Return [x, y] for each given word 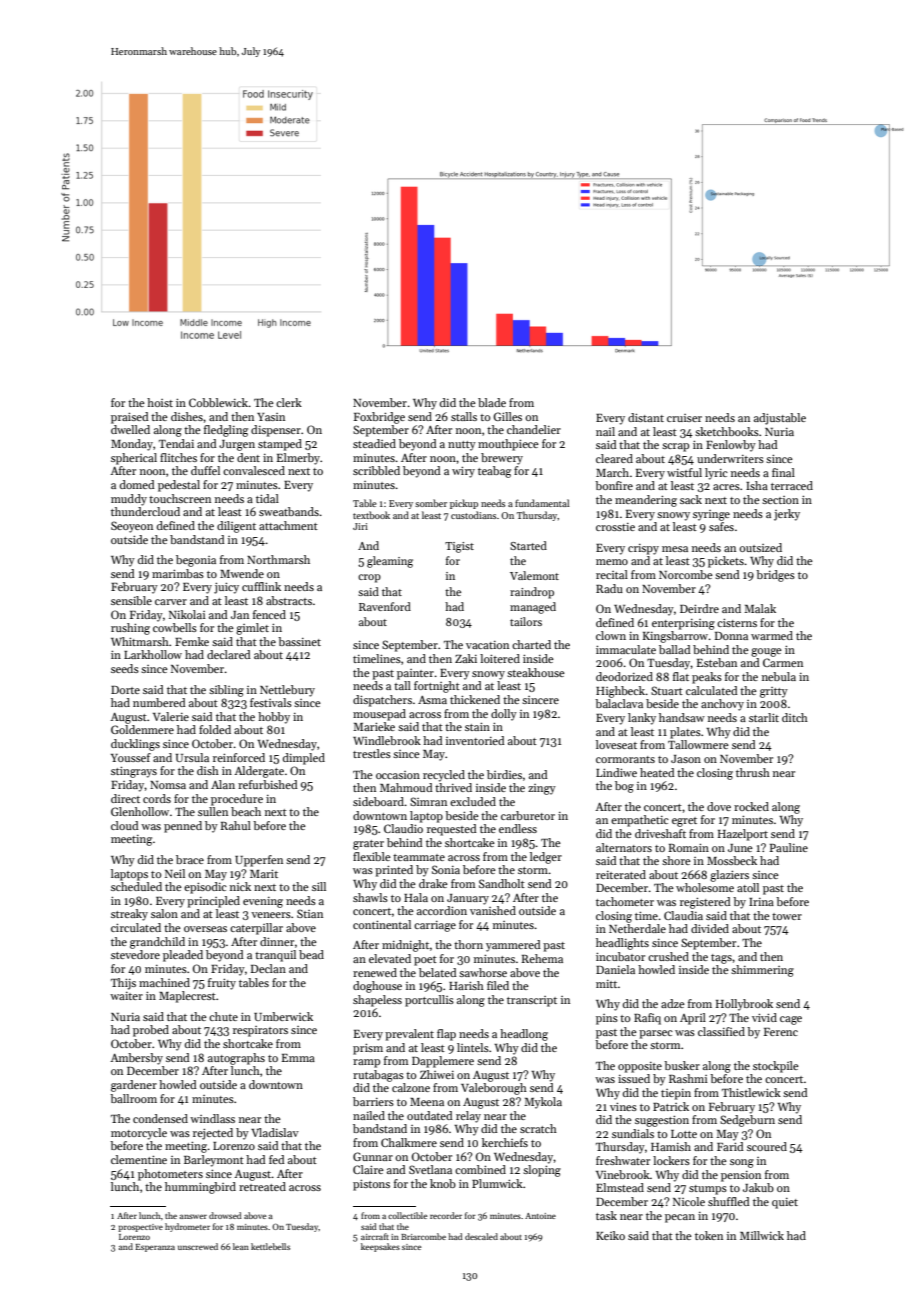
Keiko [610, 1235]
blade [492, 402]
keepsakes [380, 1247]
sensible [131, 600]
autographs [236, 1059]
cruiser [684, 418]
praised [130, 418]
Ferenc [781, 1032]
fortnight [437, 687]
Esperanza [155, 1248]
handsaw [682, 717]
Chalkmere [409, 1142]
